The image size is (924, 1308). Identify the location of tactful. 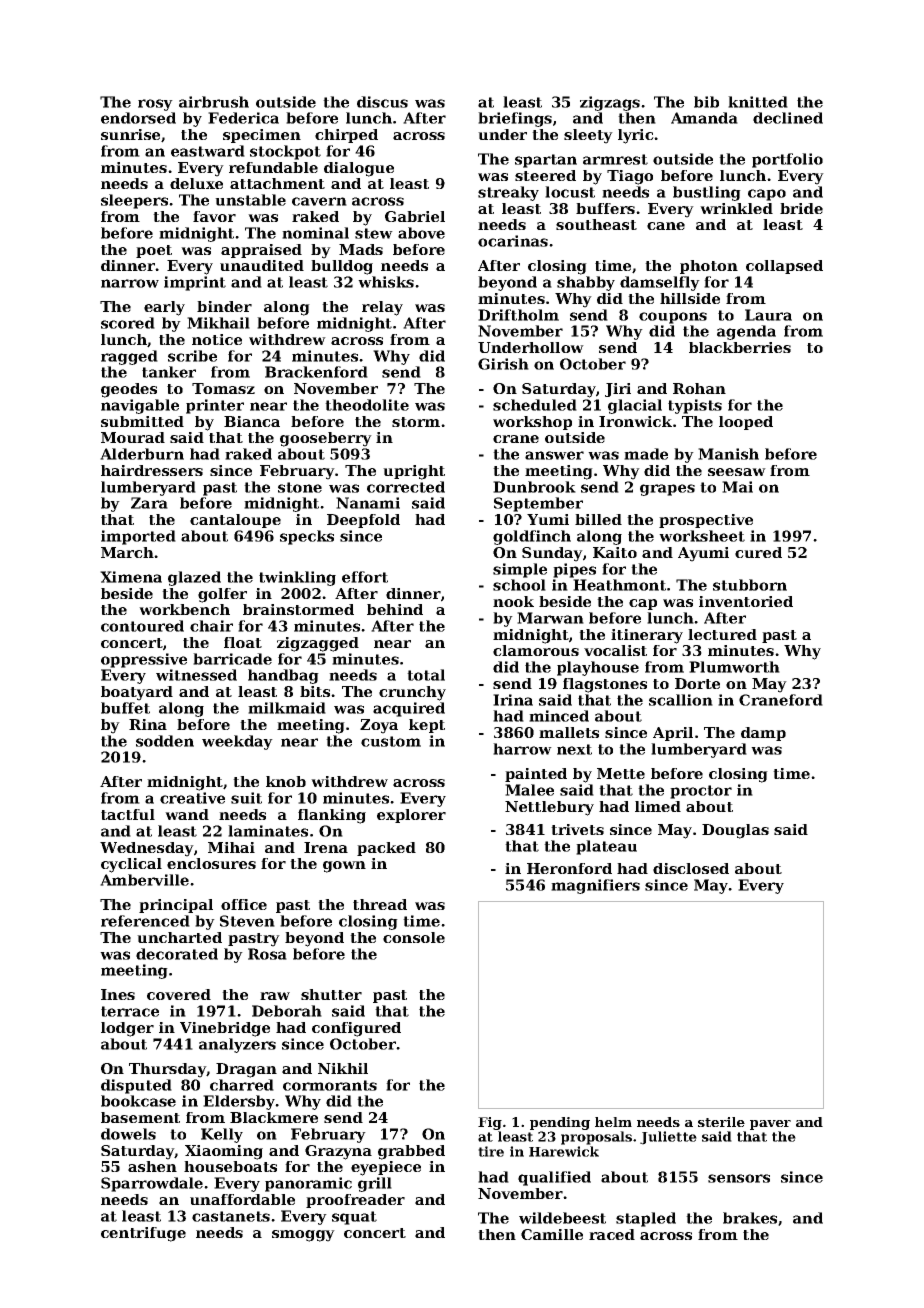
(128, 814).
